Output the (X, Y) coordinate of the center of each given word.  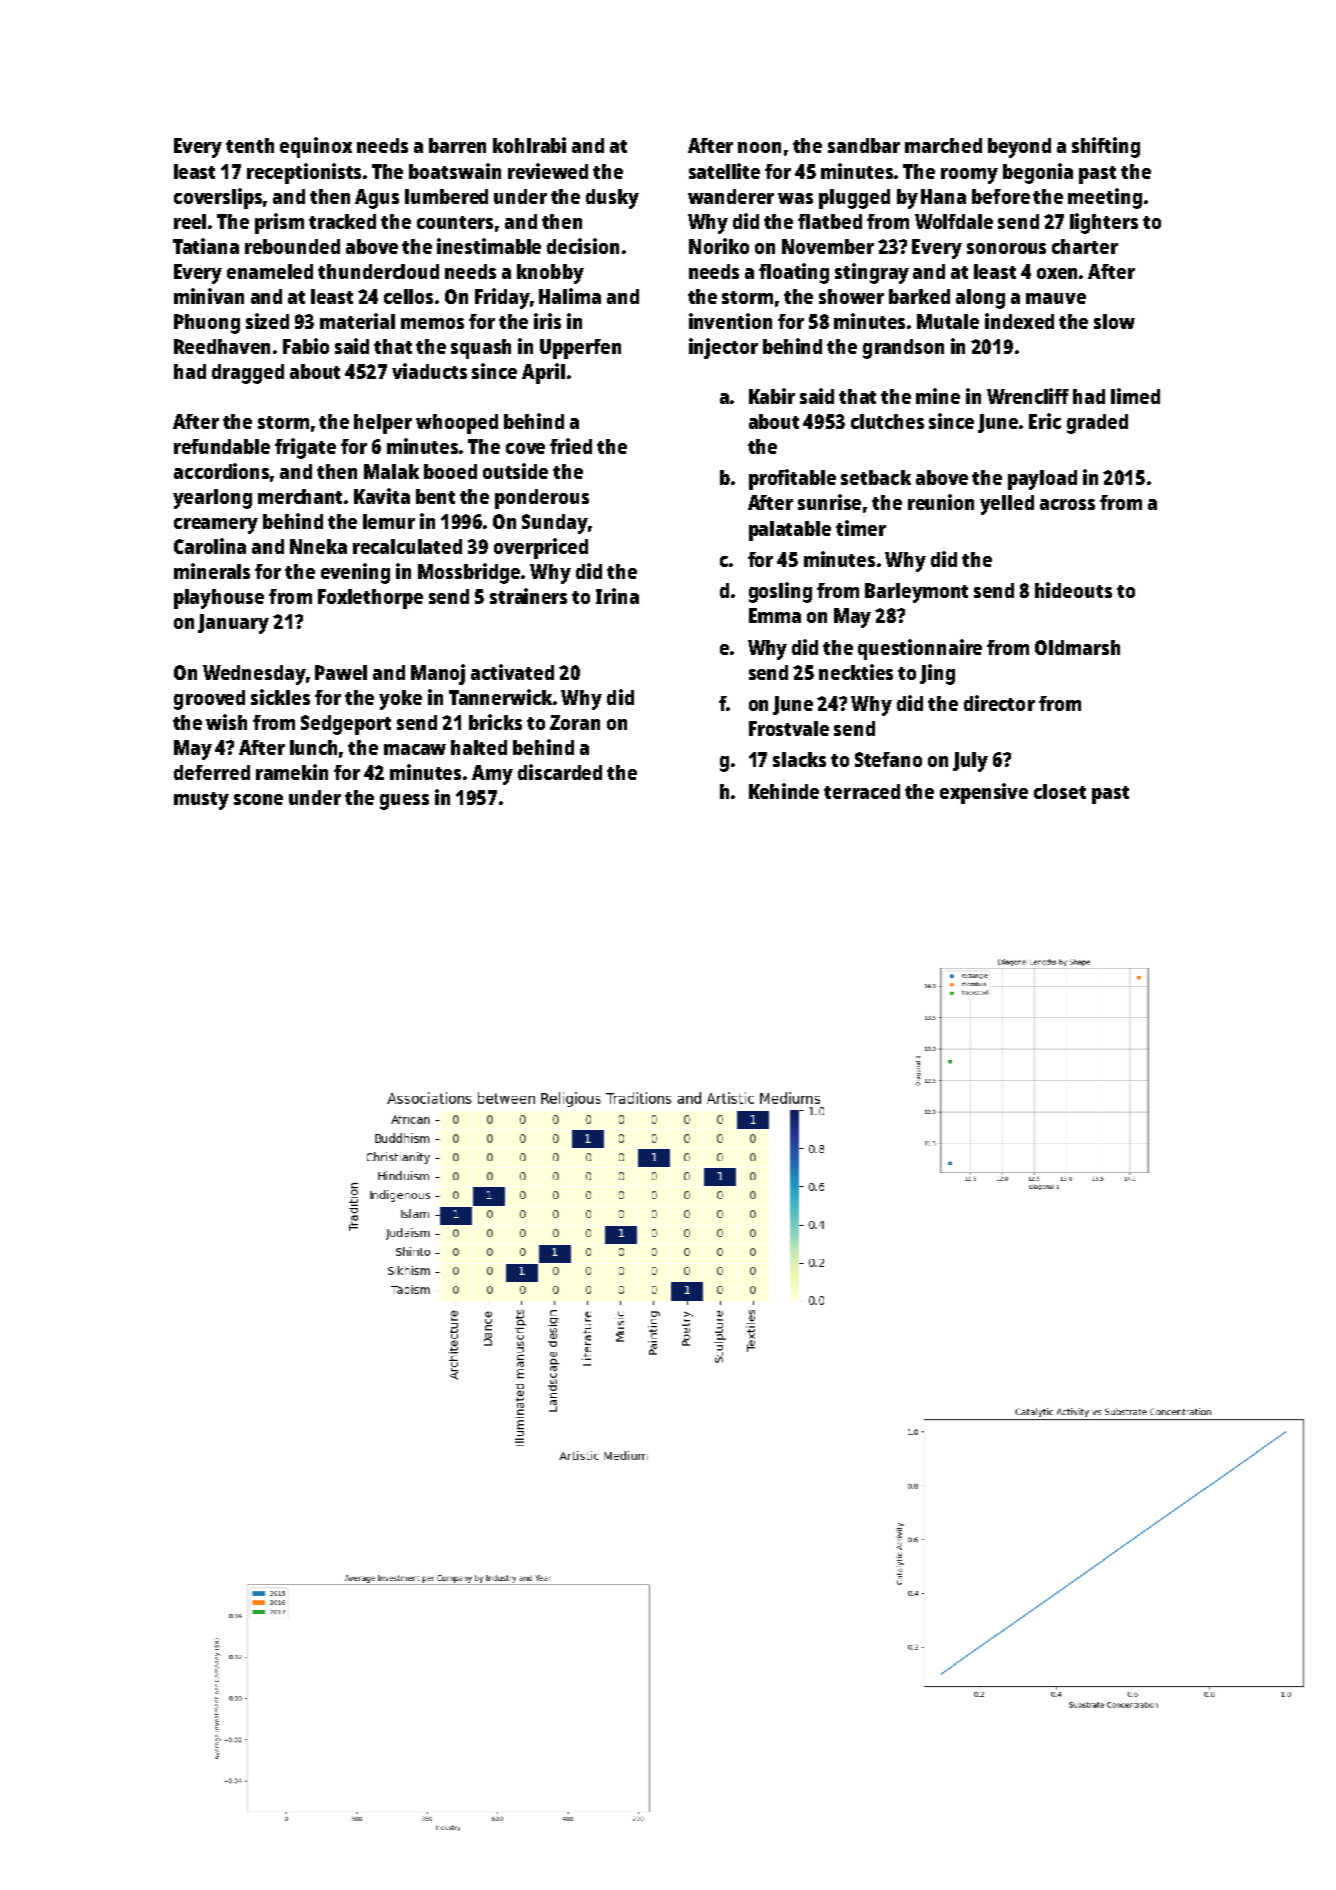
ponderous (542, 499)
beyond (1019, 148)
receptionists (304, 173)
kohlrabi (529, 145)
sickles (280, 697)
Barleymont (916, 593)
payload (1042, 480)
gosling (780, 592)
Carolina (210, 546)
